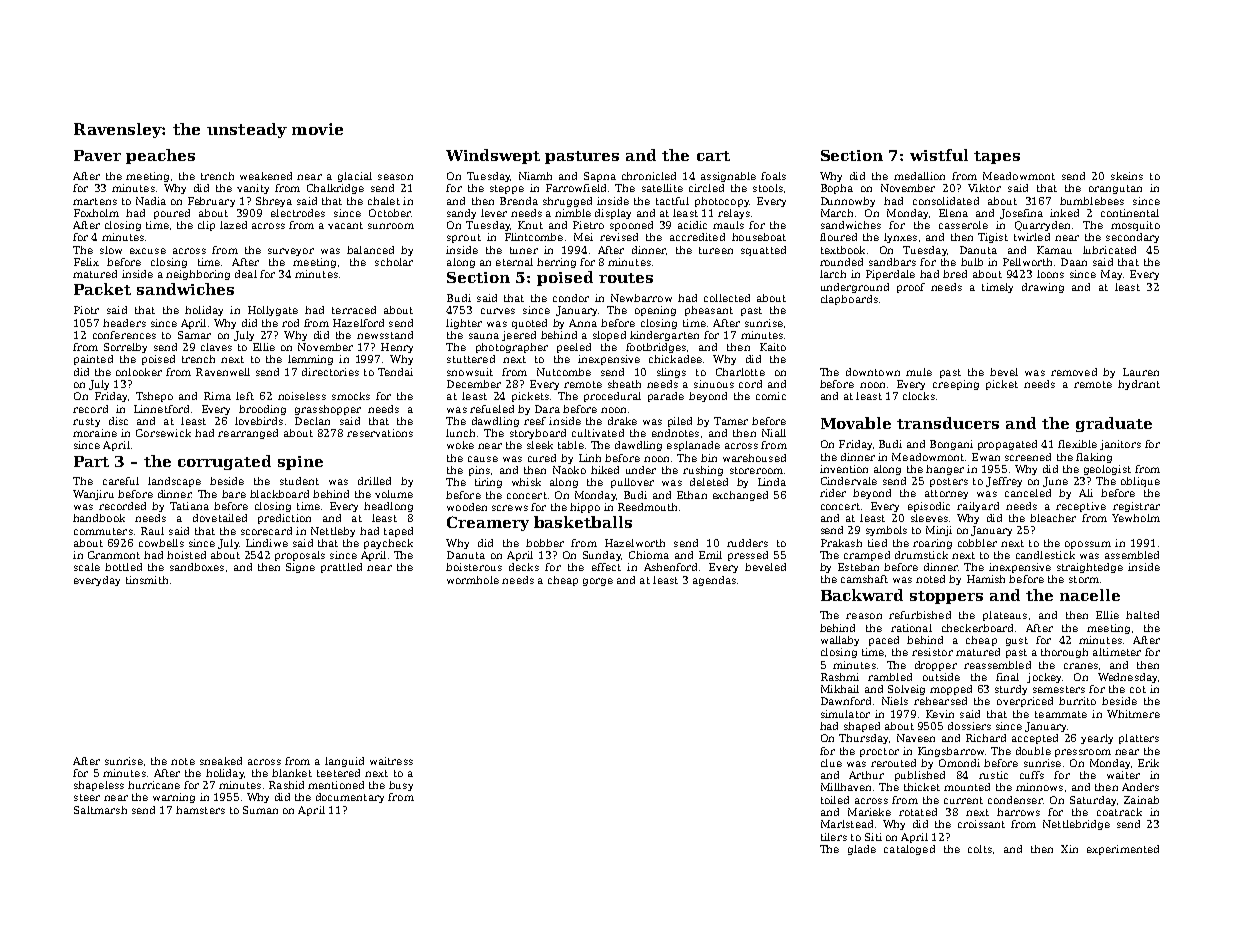 This image has width=1233, height=952. Describe the element at coordinates (862, 850) in the image. I see `glade` at that location.
